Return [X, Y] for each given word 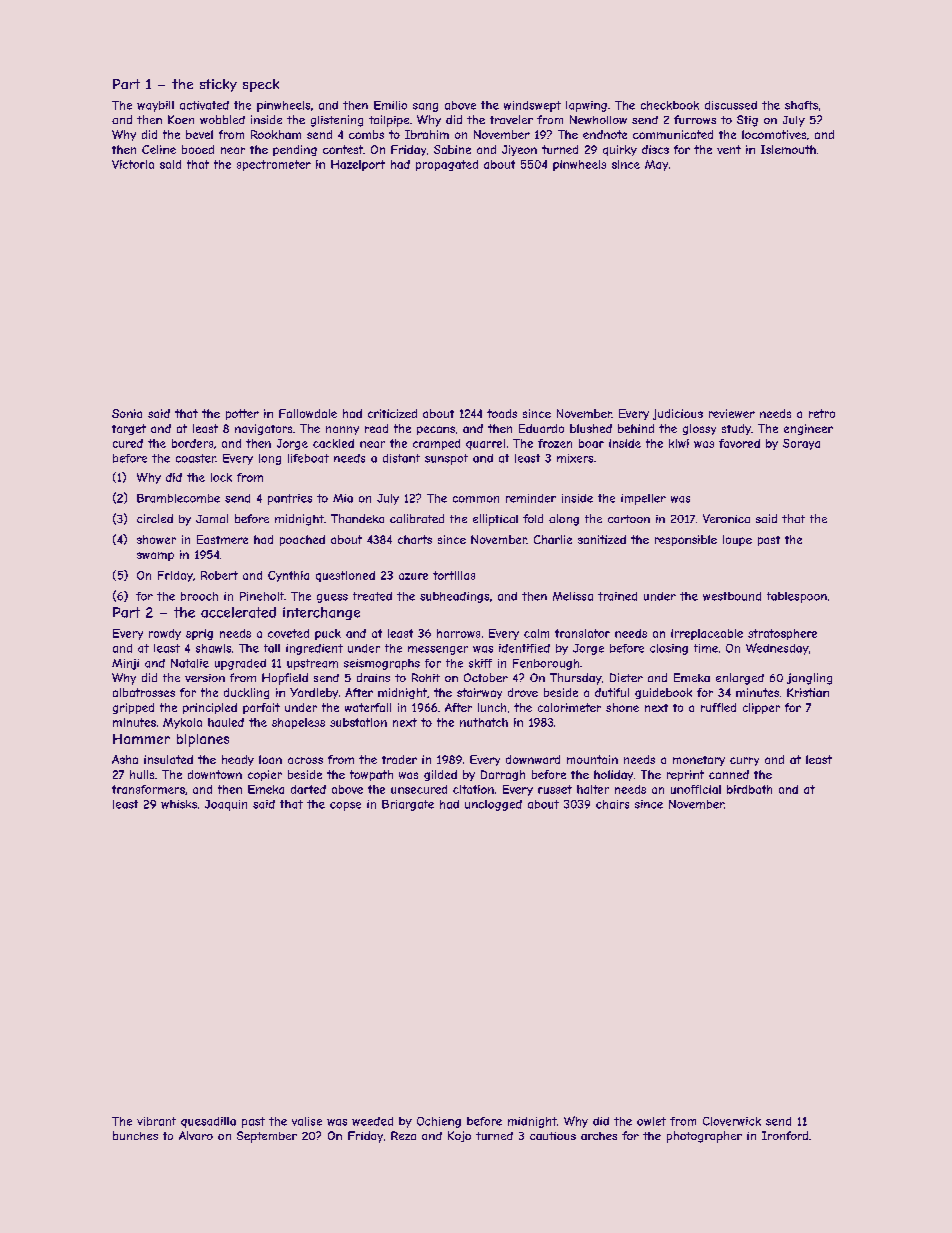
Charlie [553, 539]
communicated [673, 134]
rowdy [165, 634]
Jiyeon [519, 150]
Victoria [133, 164]
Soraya [801, 444]
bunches [135, 1135]
